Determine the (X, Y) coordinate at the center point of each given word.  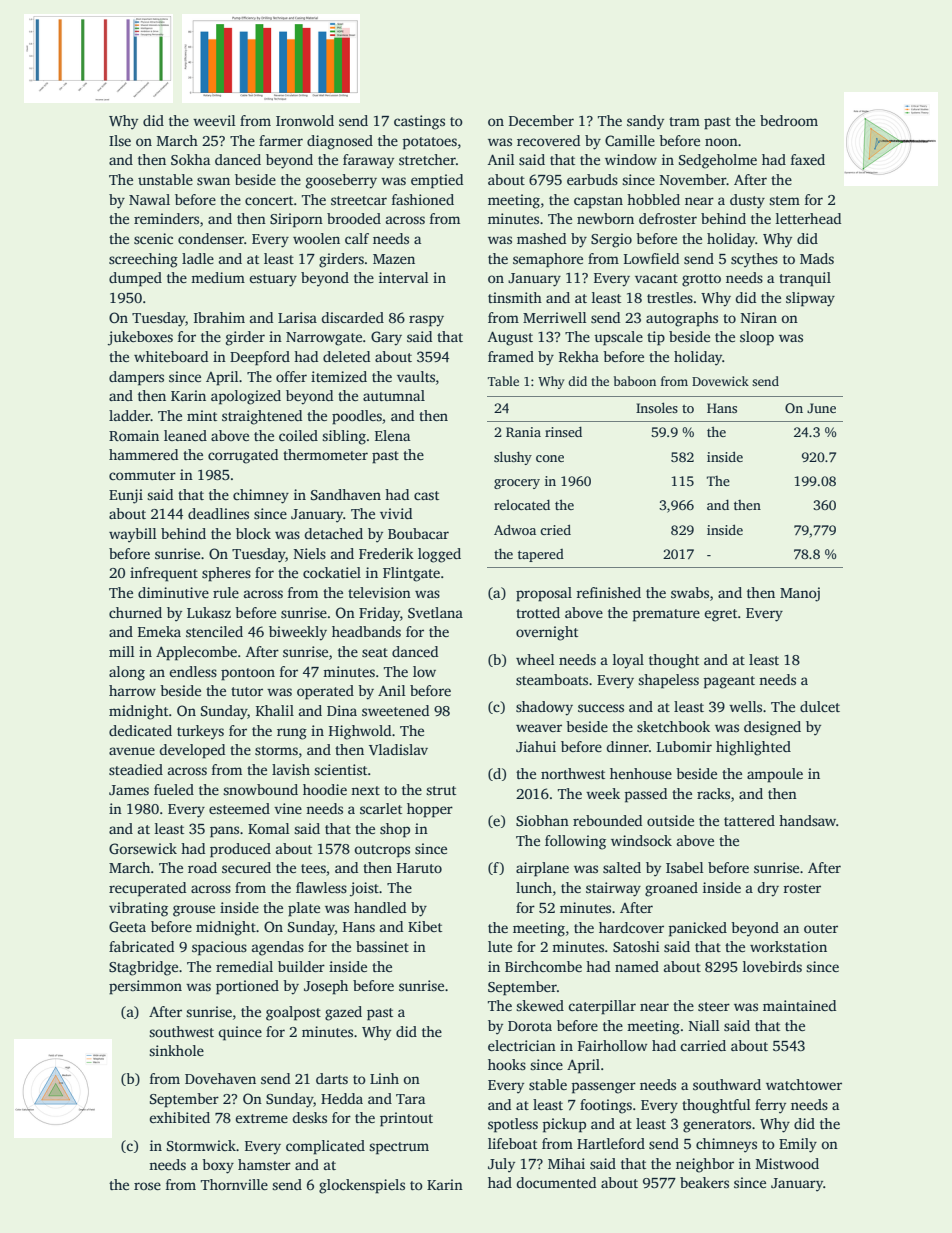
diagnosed (340, 142)
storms (276, 750)
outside (670, 820)
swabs (690, 592)
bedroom (789, 120)
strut (441, 790)
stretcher (427, 159)
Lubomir (684, 746)
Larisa (297, 317)
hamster (264, 1164)
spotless (513, 1125)
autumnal (394, 395)
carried (703, 1045)
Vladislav (398, 749)
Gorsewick (143, 848)
